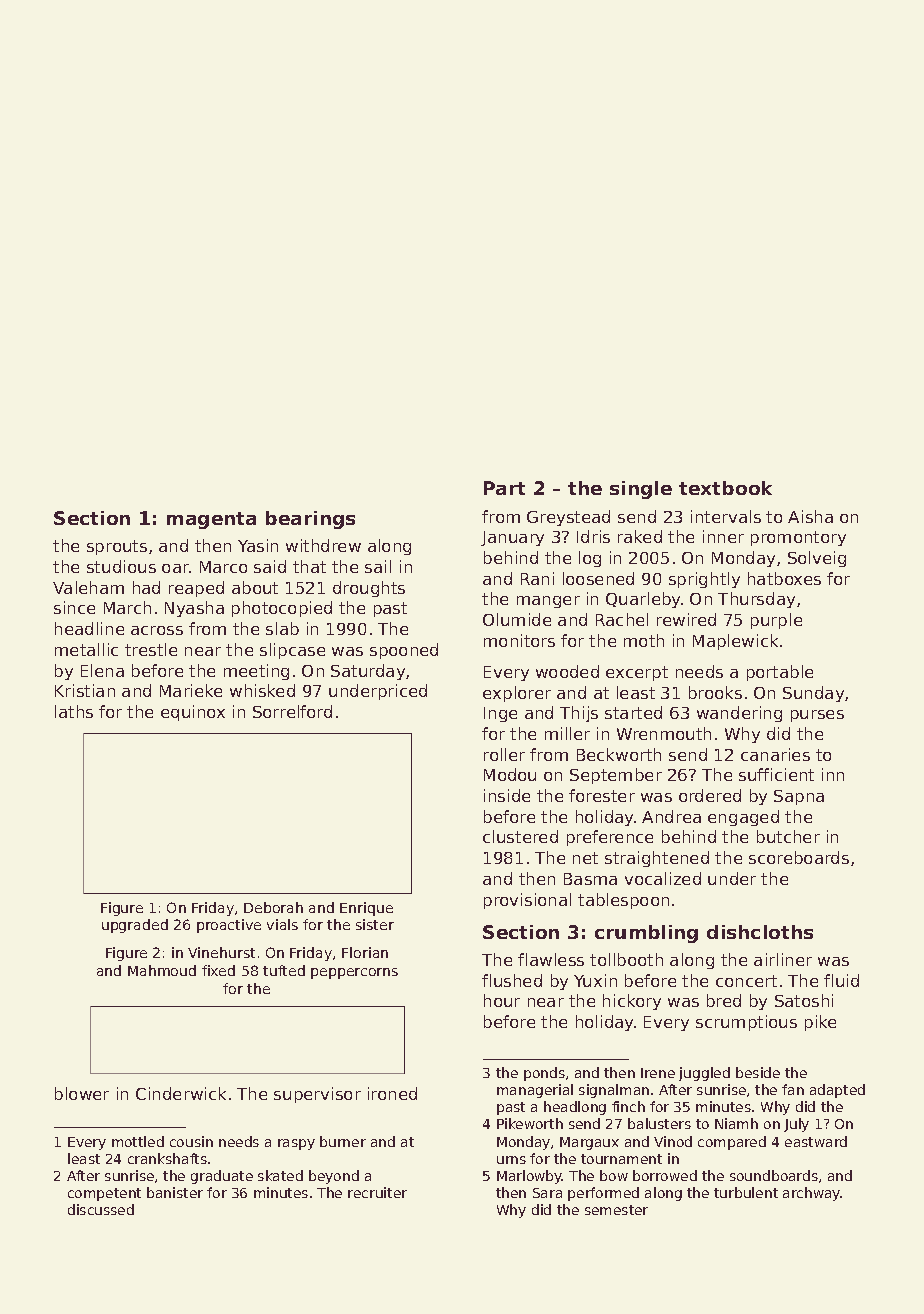  Describe the element at coordinates (162, 970) in the screenshot. I see `Mahmoud` at that location.
